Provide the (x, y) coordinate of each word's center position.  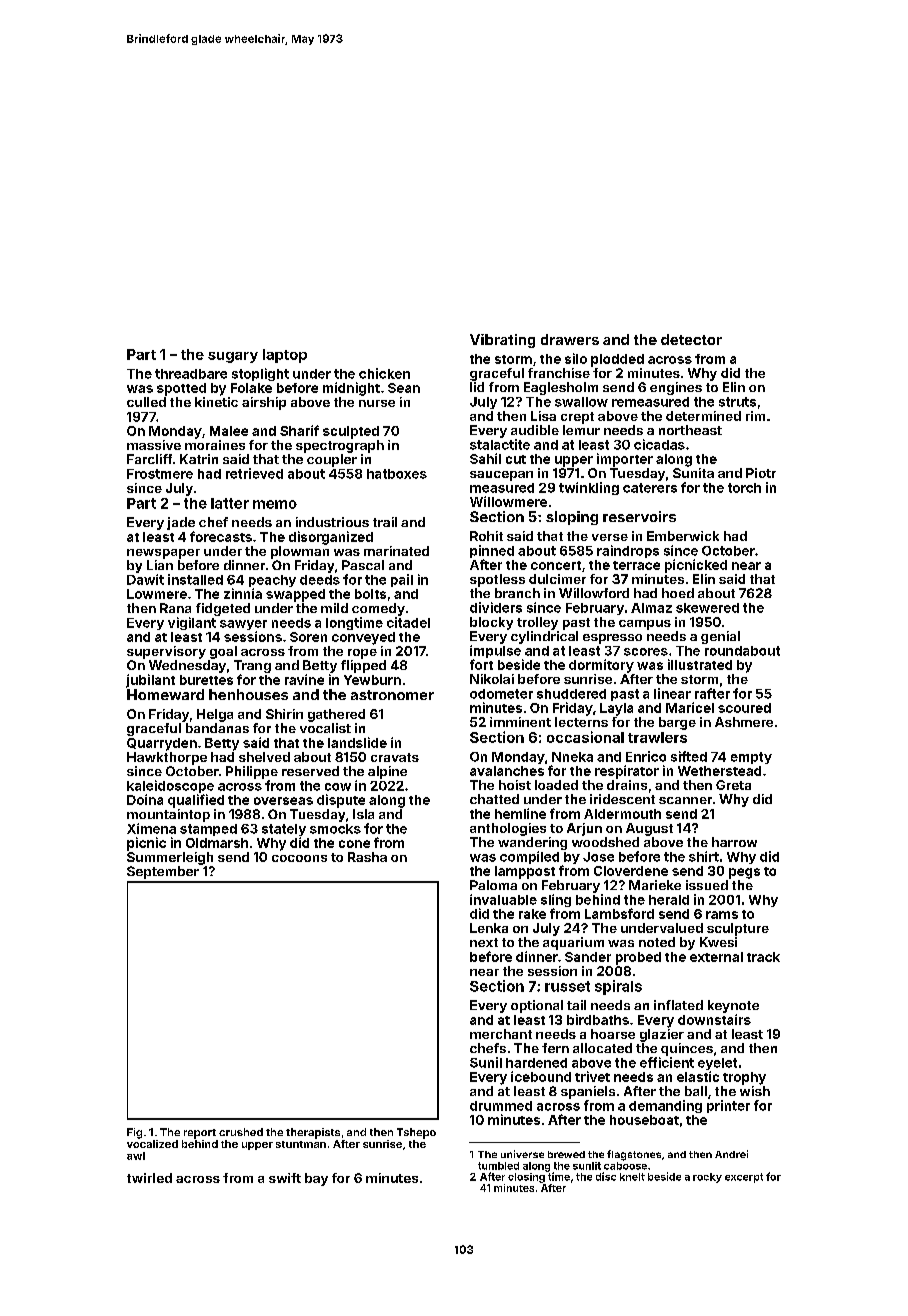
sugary (233, 357)
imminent (520, 722)
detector (691, 339)
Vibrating (502, 341)
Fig (134, 1133)
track (763, 957)
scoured (744, 708)
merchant (501, 1034)
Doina (145, 799)
